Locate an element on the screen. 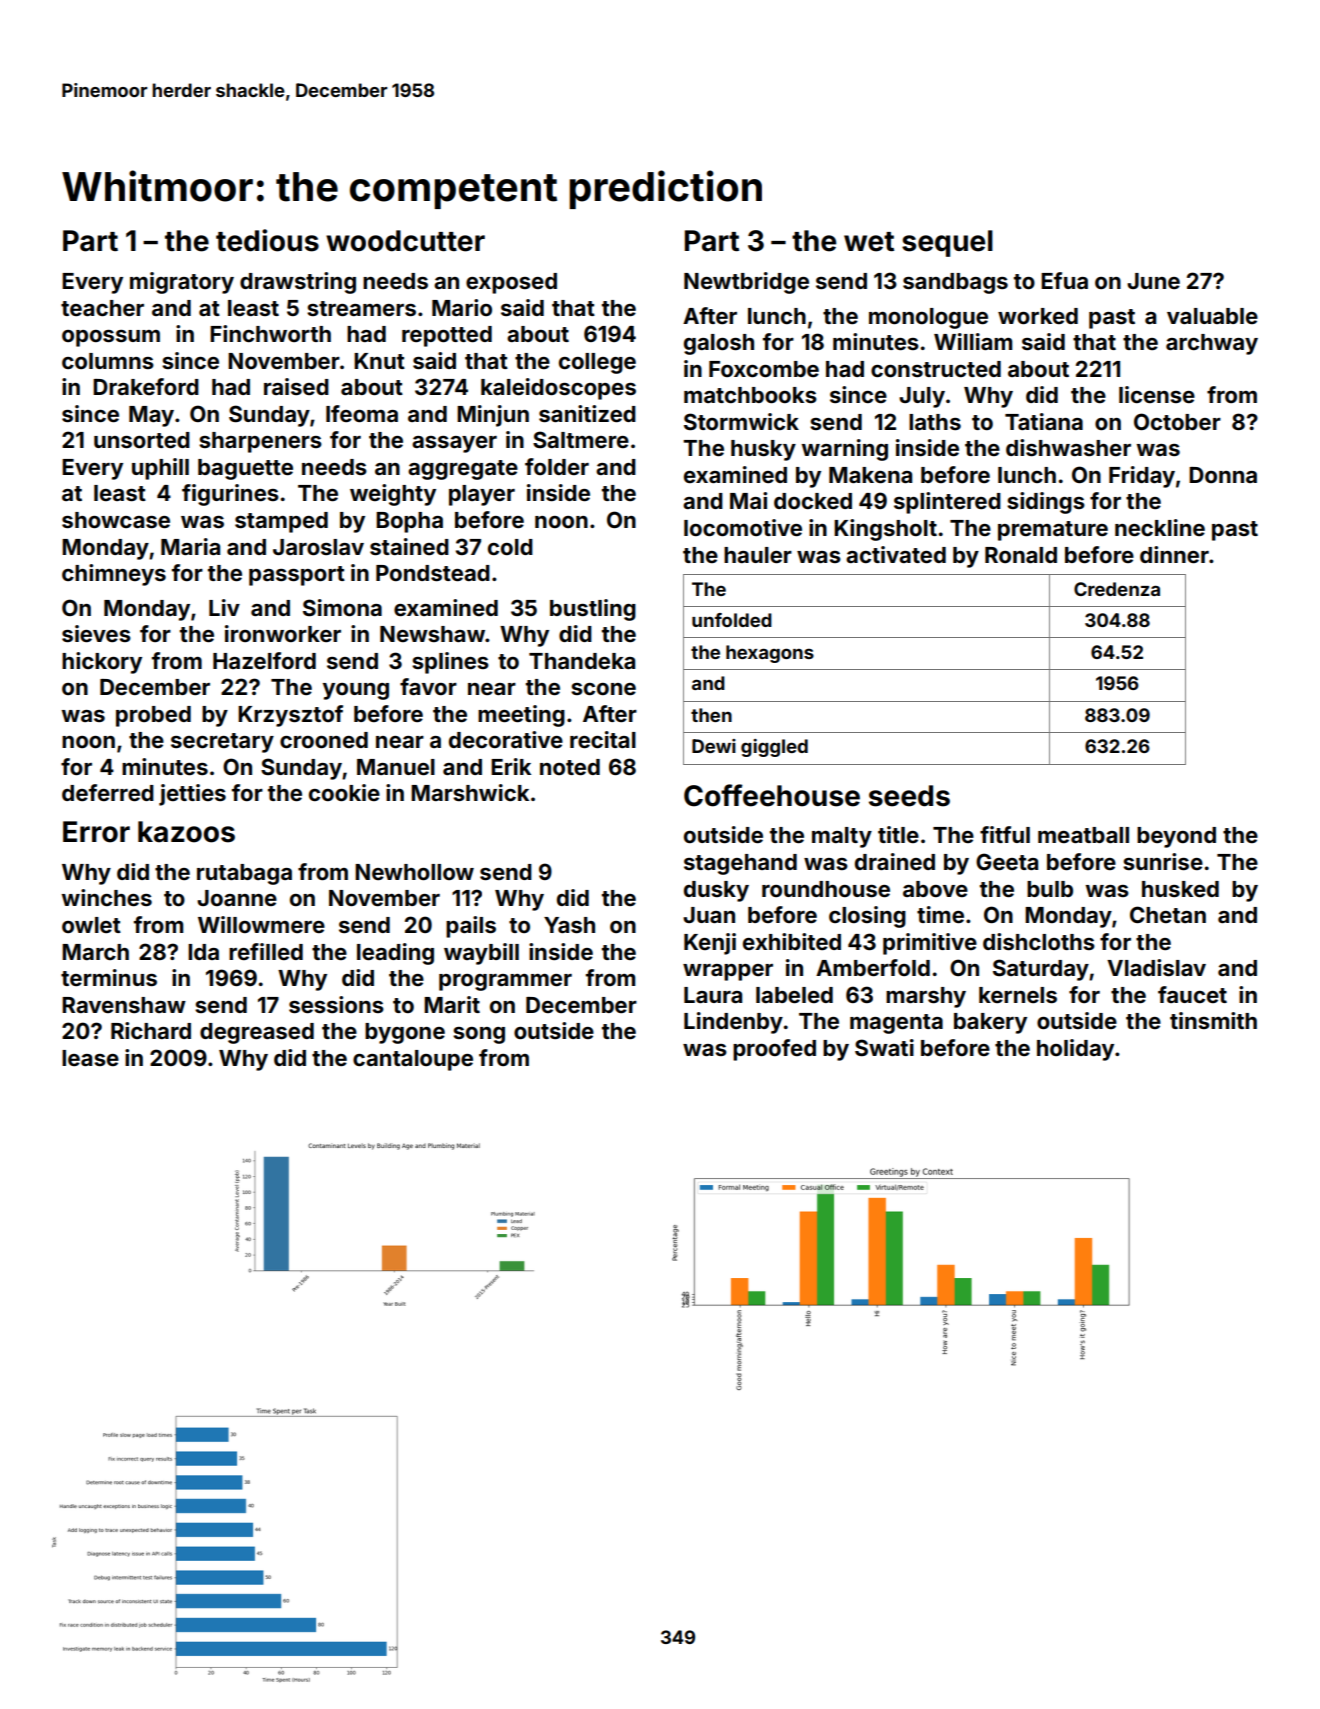 This screenshot has width=1320, height=1709. Credenza is located at coordinates (1117, 589).
